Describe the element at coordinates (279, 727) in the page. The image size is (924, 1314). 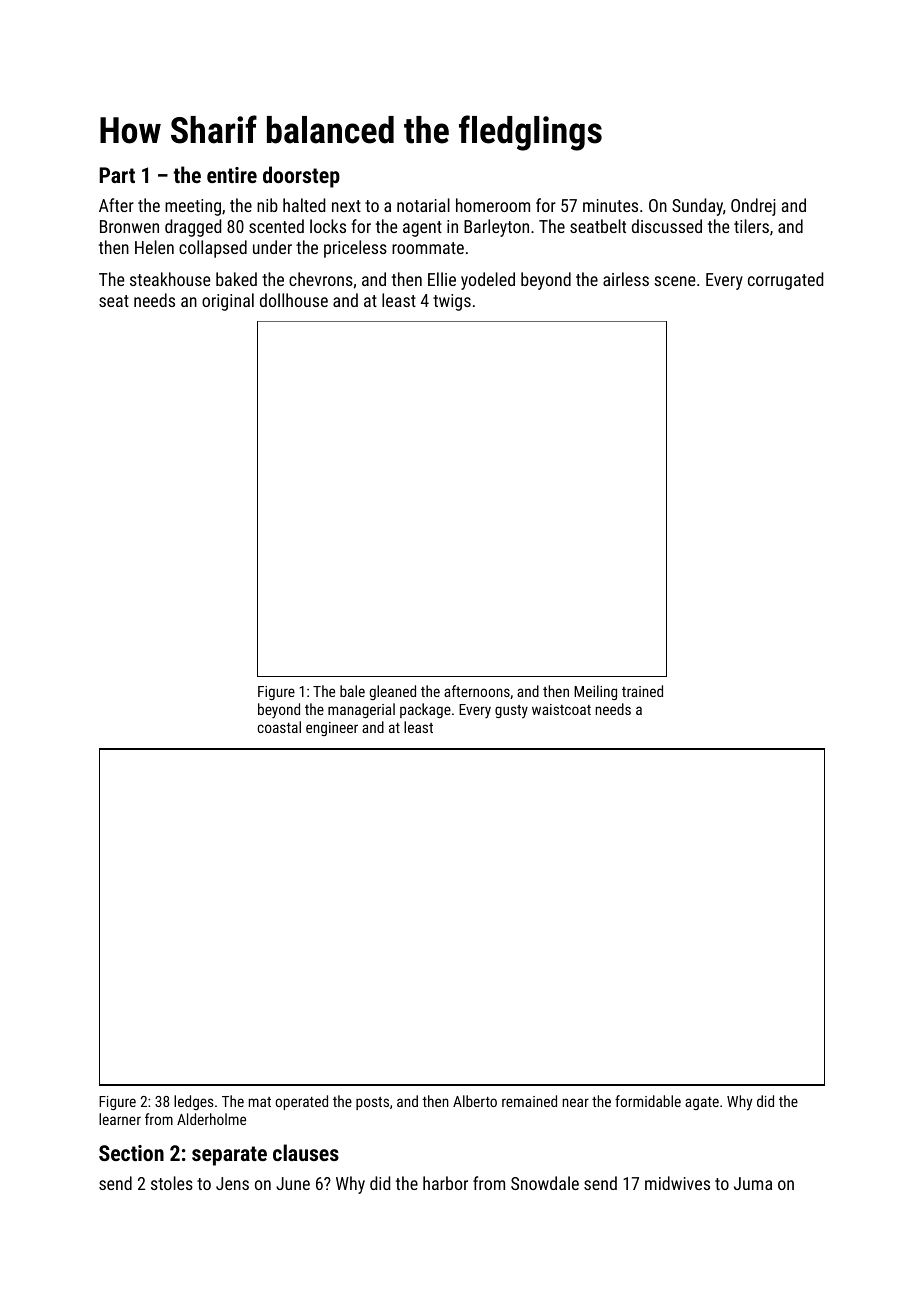
I see `coastal` at that location.
